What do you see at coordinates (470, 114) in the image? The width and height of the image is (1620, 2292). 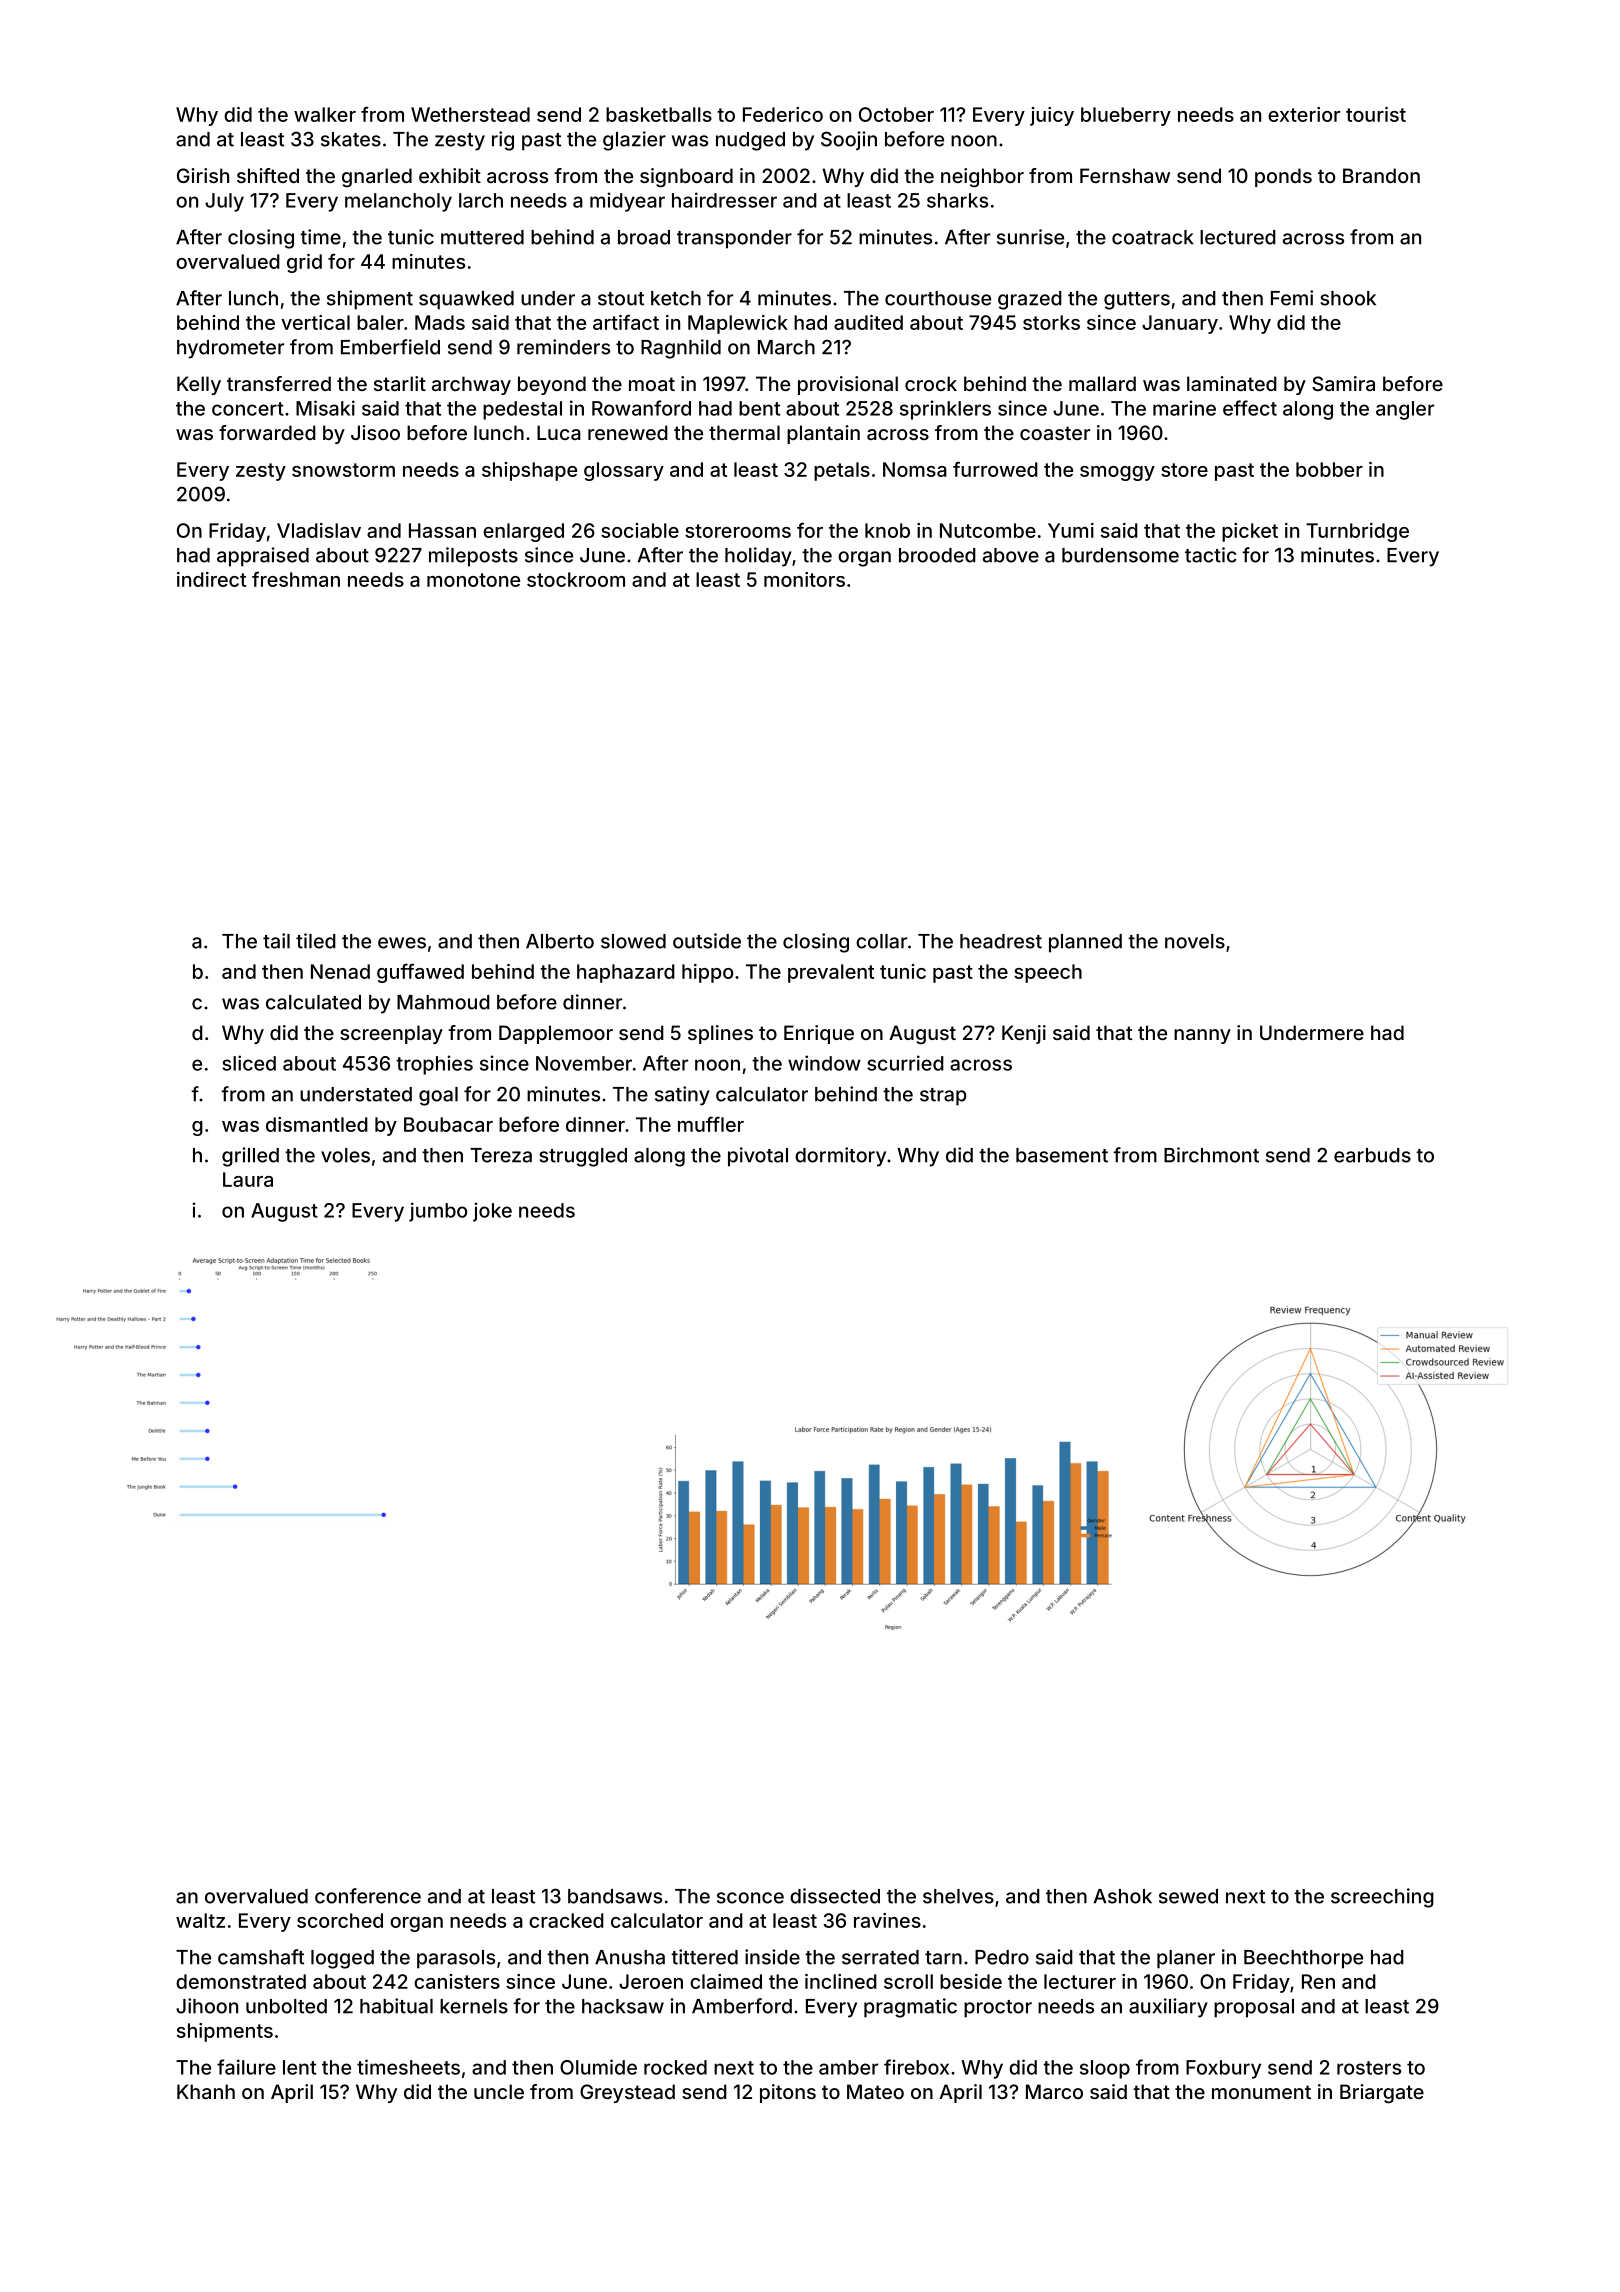 I see `Wetherstead` at bounding box center [470, 114].
